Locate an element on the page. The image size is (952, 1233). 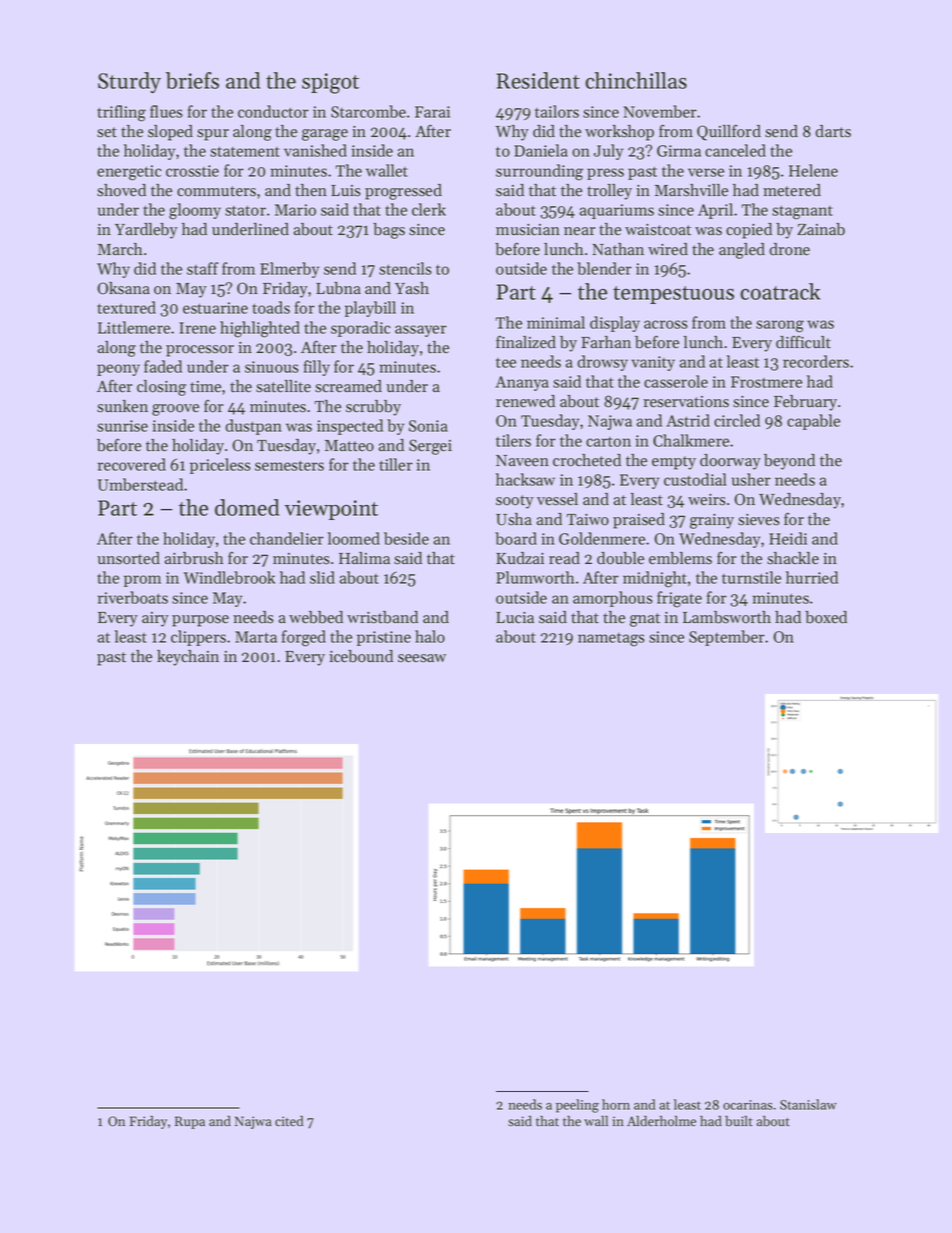
seesaw is located at coordinates (422, 658).
